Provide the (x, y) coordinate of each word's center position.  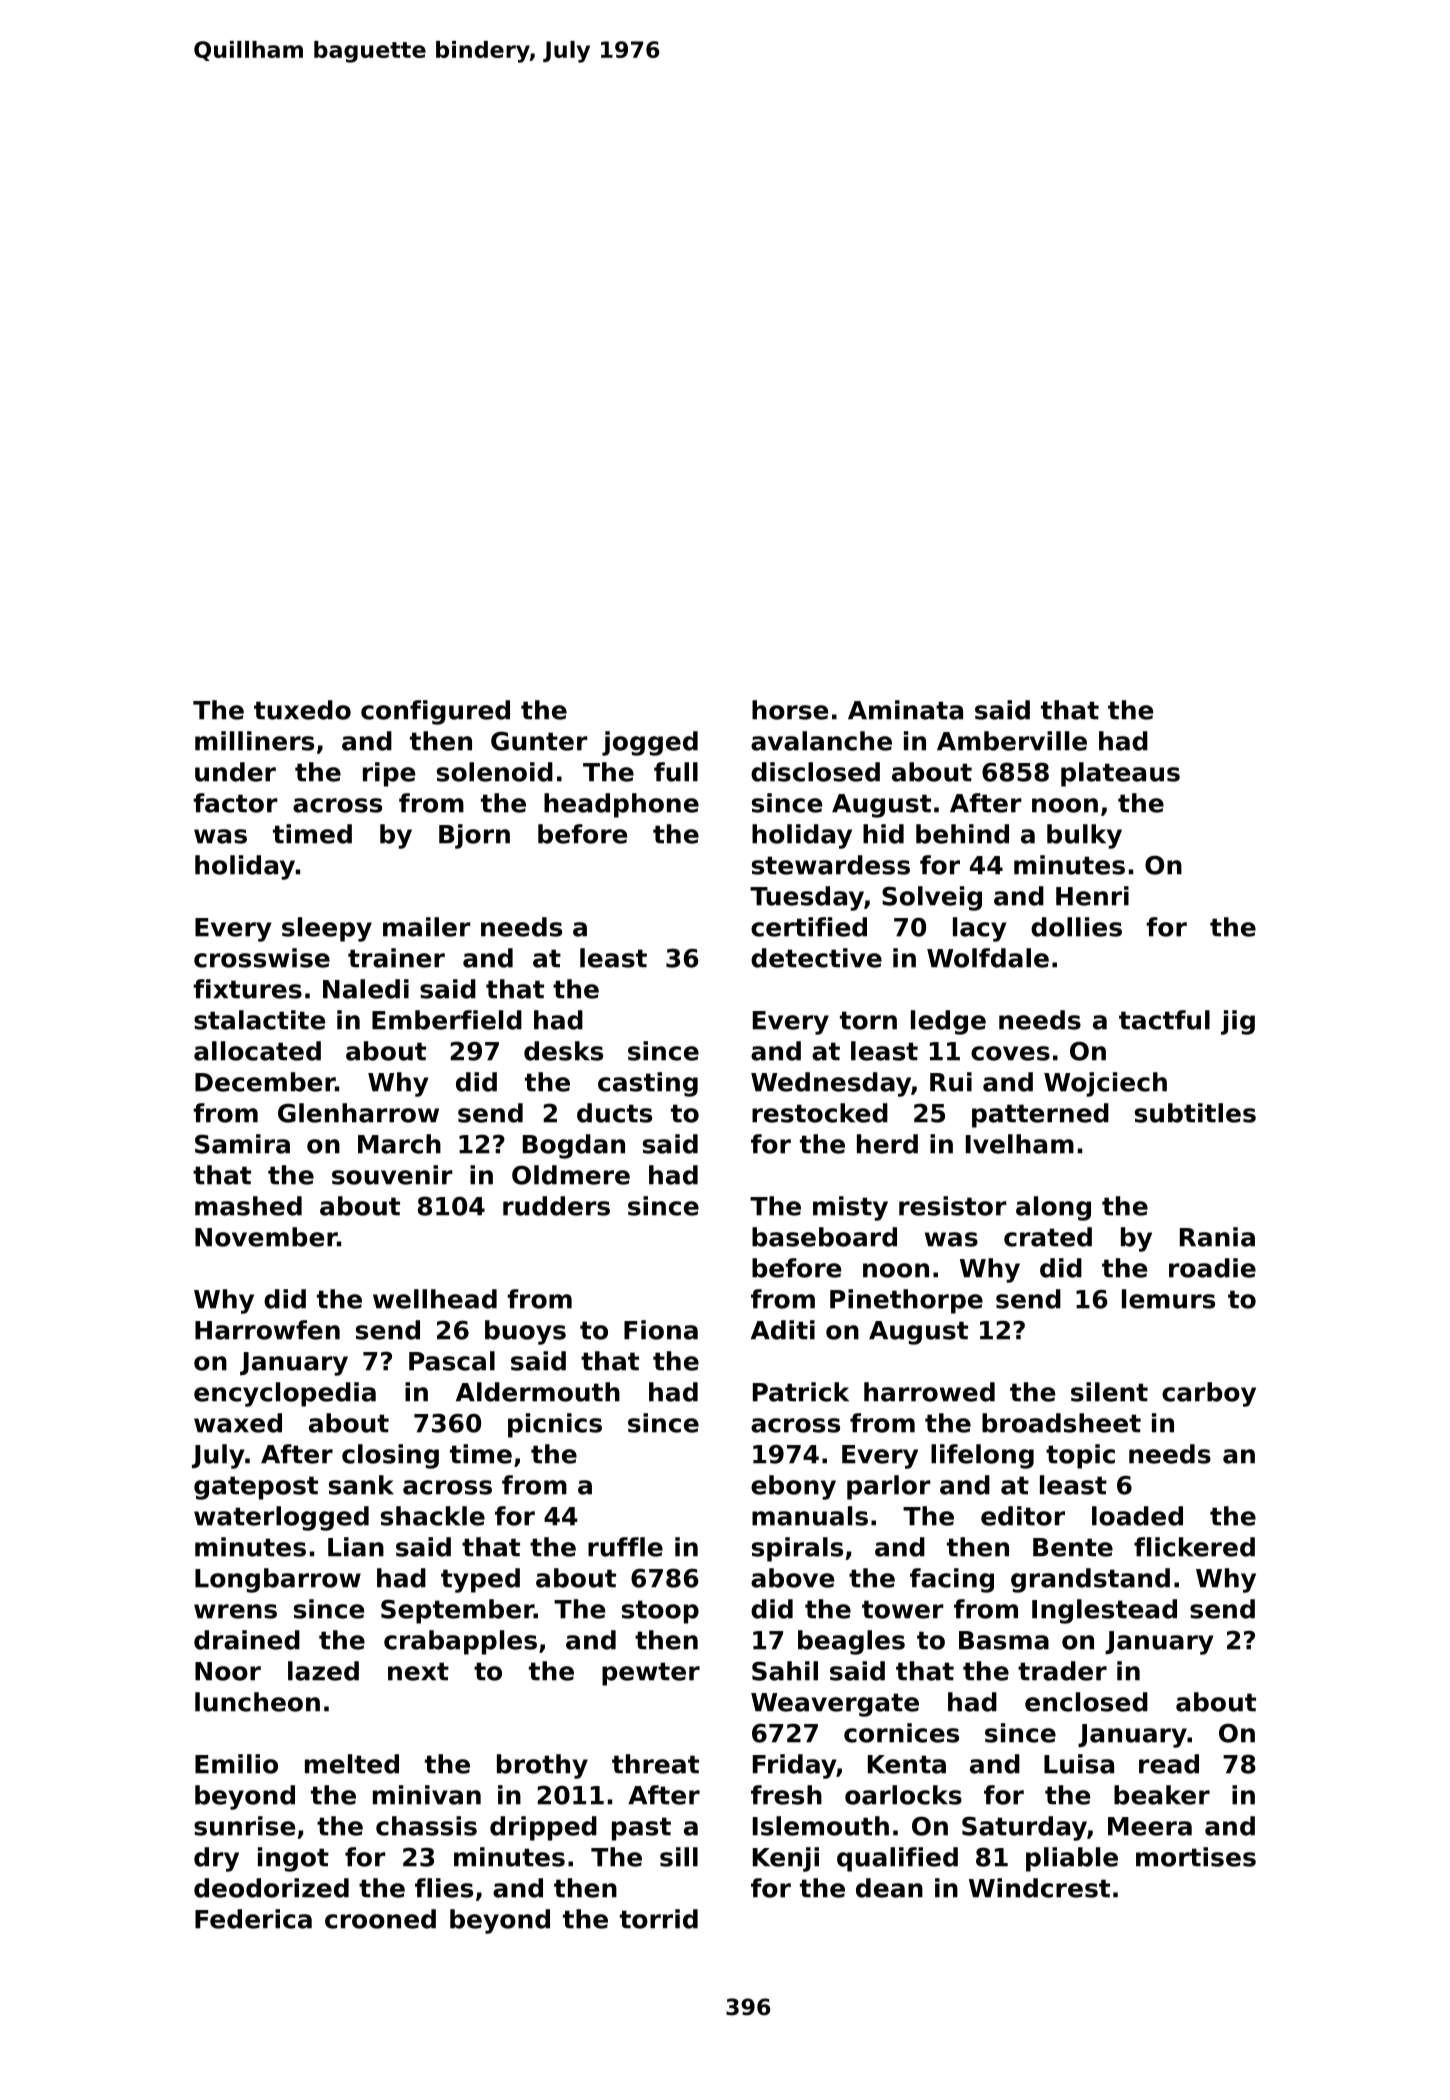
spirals (797, 1549)
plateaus (1120, 774)
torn (868, 1020)
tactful (1164, 1020)
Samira (242, 1144)
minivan (427, 1795)
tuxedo (302, 710)
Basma (1004, 1640)
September (457, 1611)
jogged (650, 743)
